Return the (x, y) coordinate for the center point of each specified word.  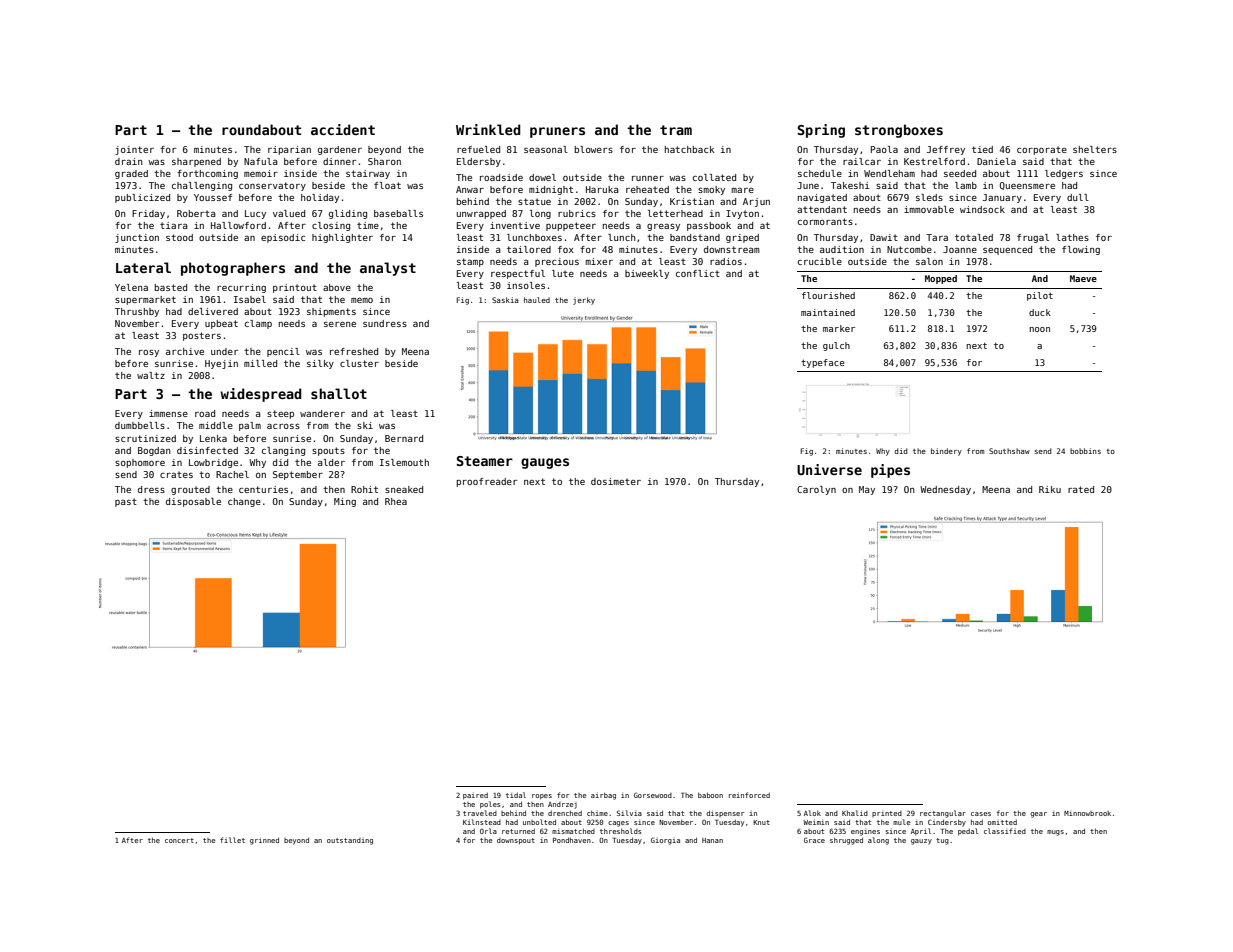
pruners (557, 132)
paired (475, 796)
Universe (829, 469)
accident (343, 129)
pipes (890, 471)
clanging (283, 451)
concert (179, 840)
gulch (836, 346)
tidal (516, 795)
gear (1038, 815)
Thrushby (137, 312)
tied (982, 149)
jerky (584, 301)
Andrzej (562, 805)
